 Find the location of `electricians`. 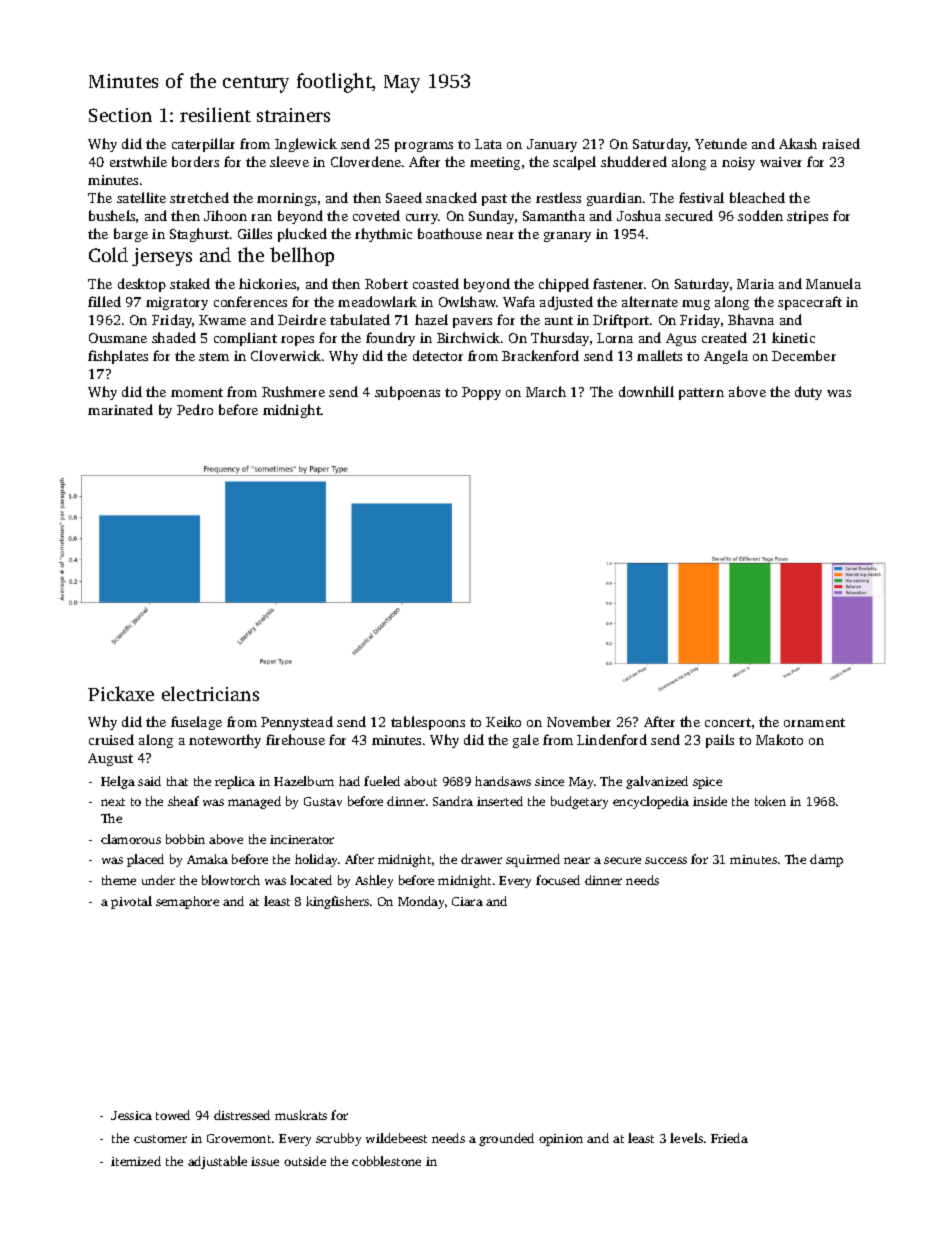

electricians is located at coordinates (210, 693).
